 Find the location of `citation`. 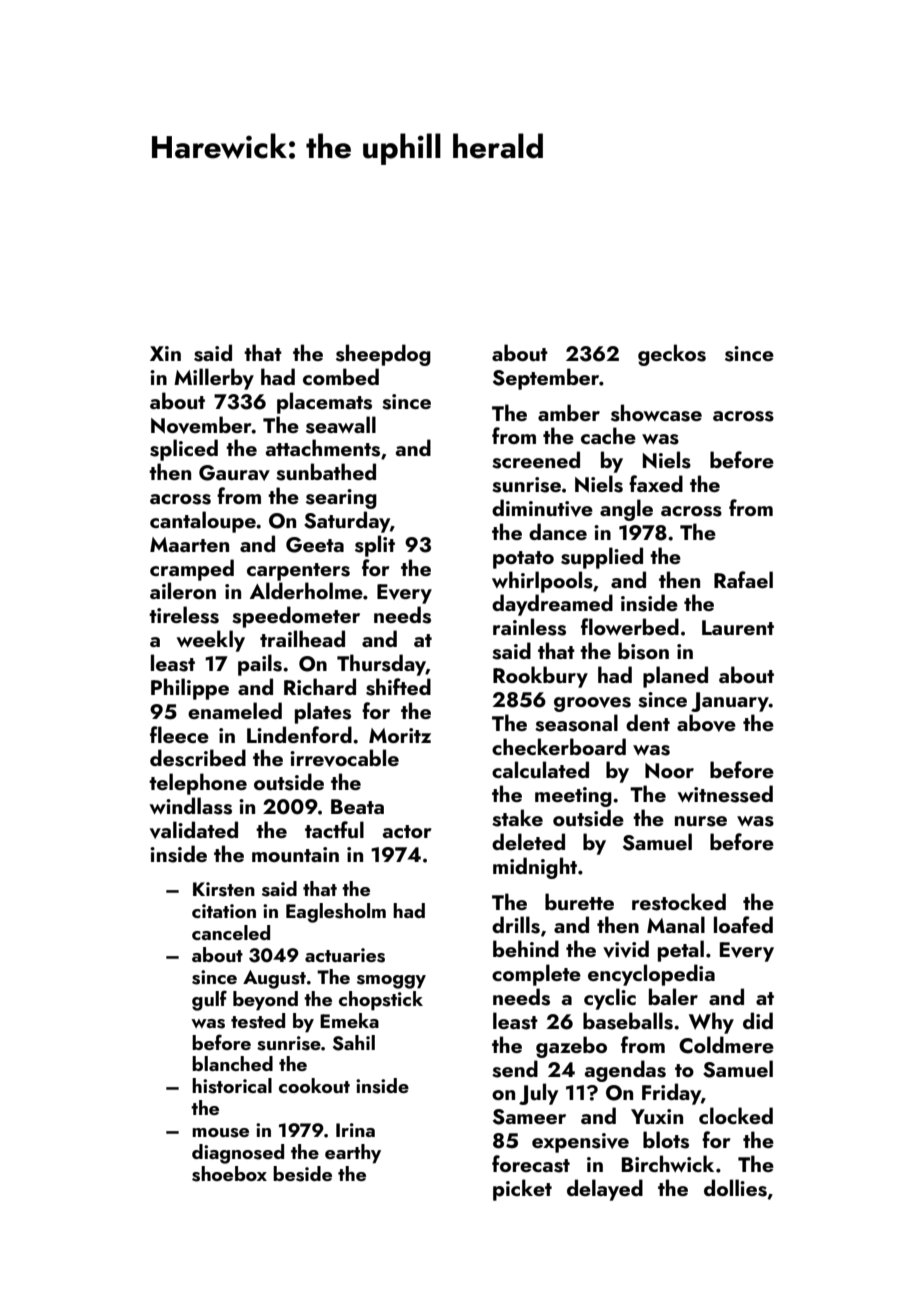

citation is located at coordinates (224, 911).
